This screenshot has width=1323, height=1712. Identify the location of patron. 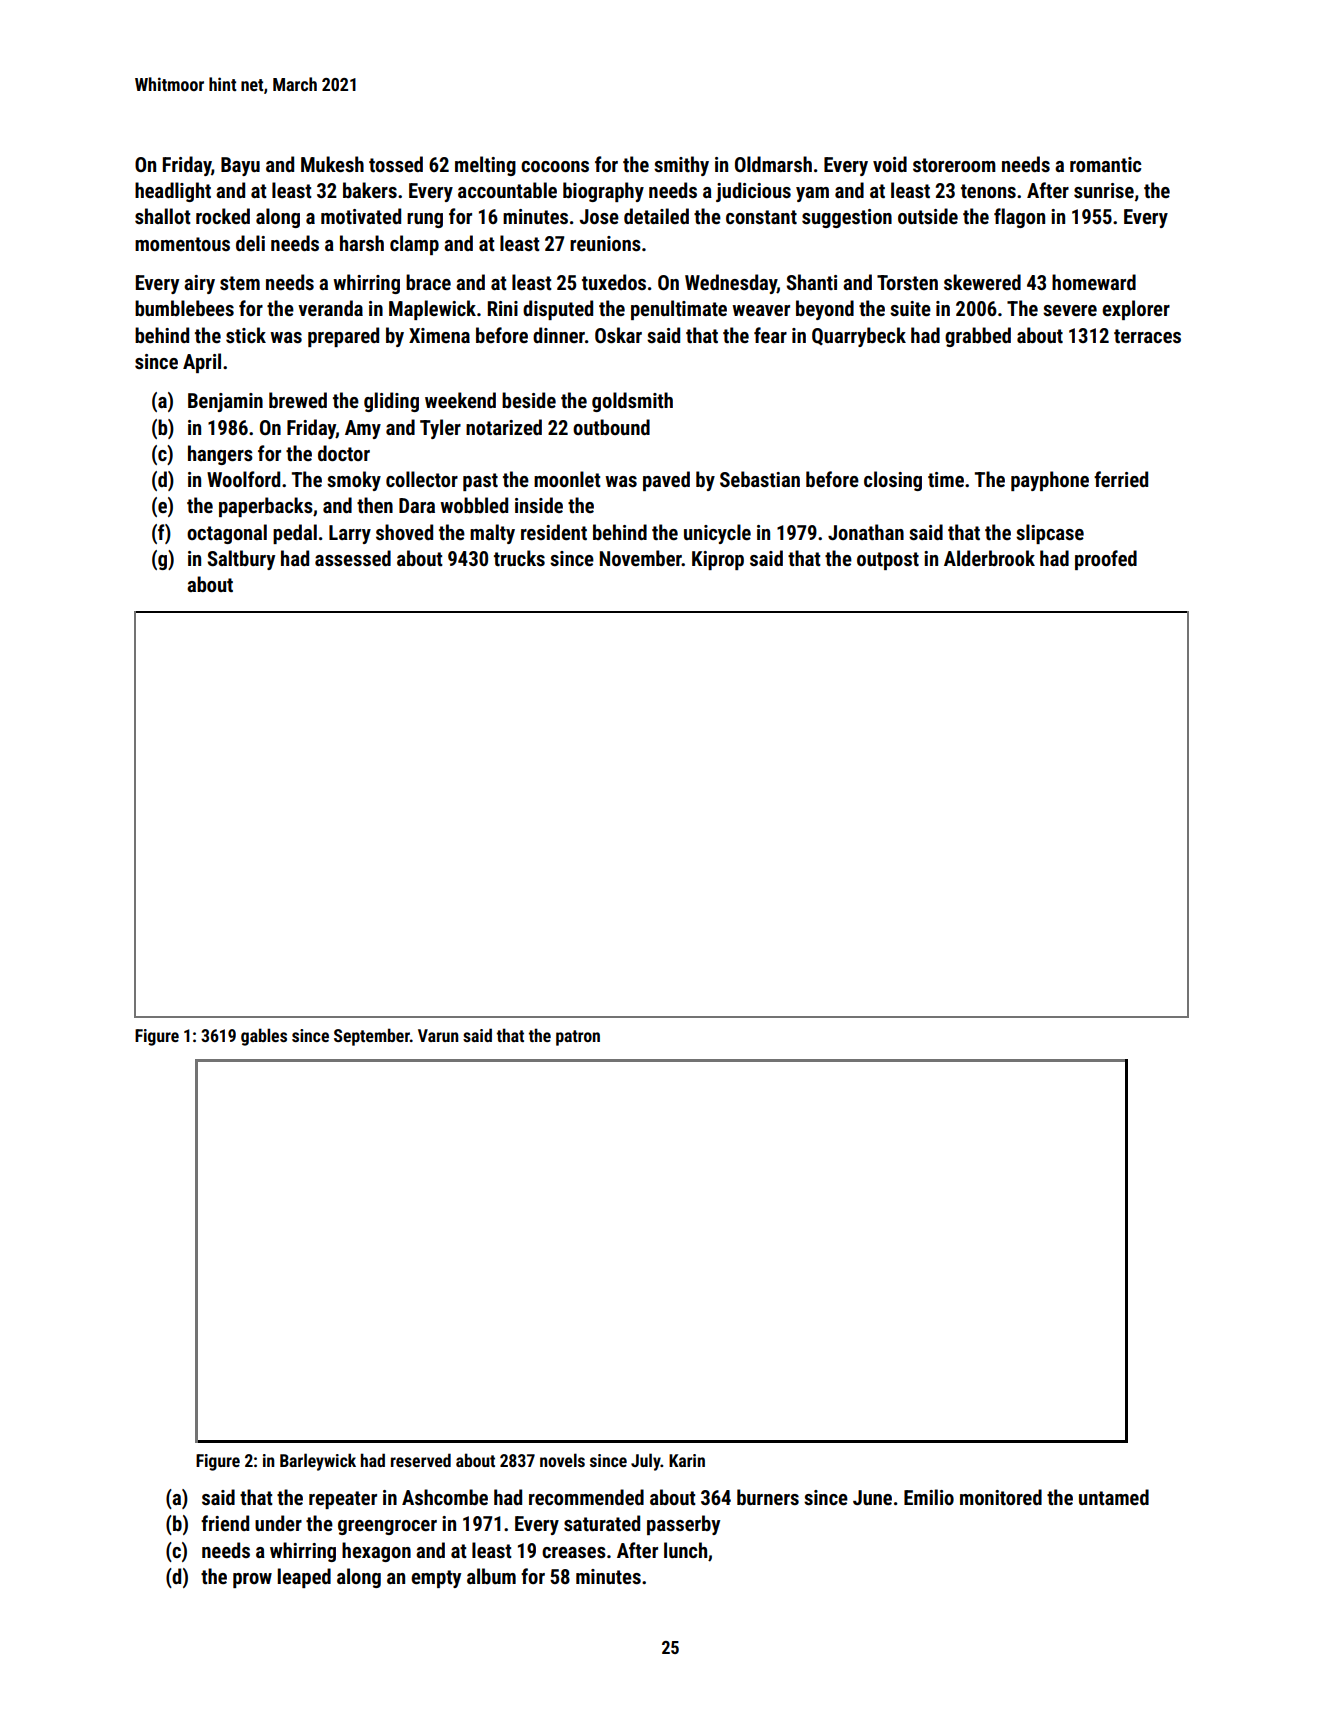
(578, 1038).
